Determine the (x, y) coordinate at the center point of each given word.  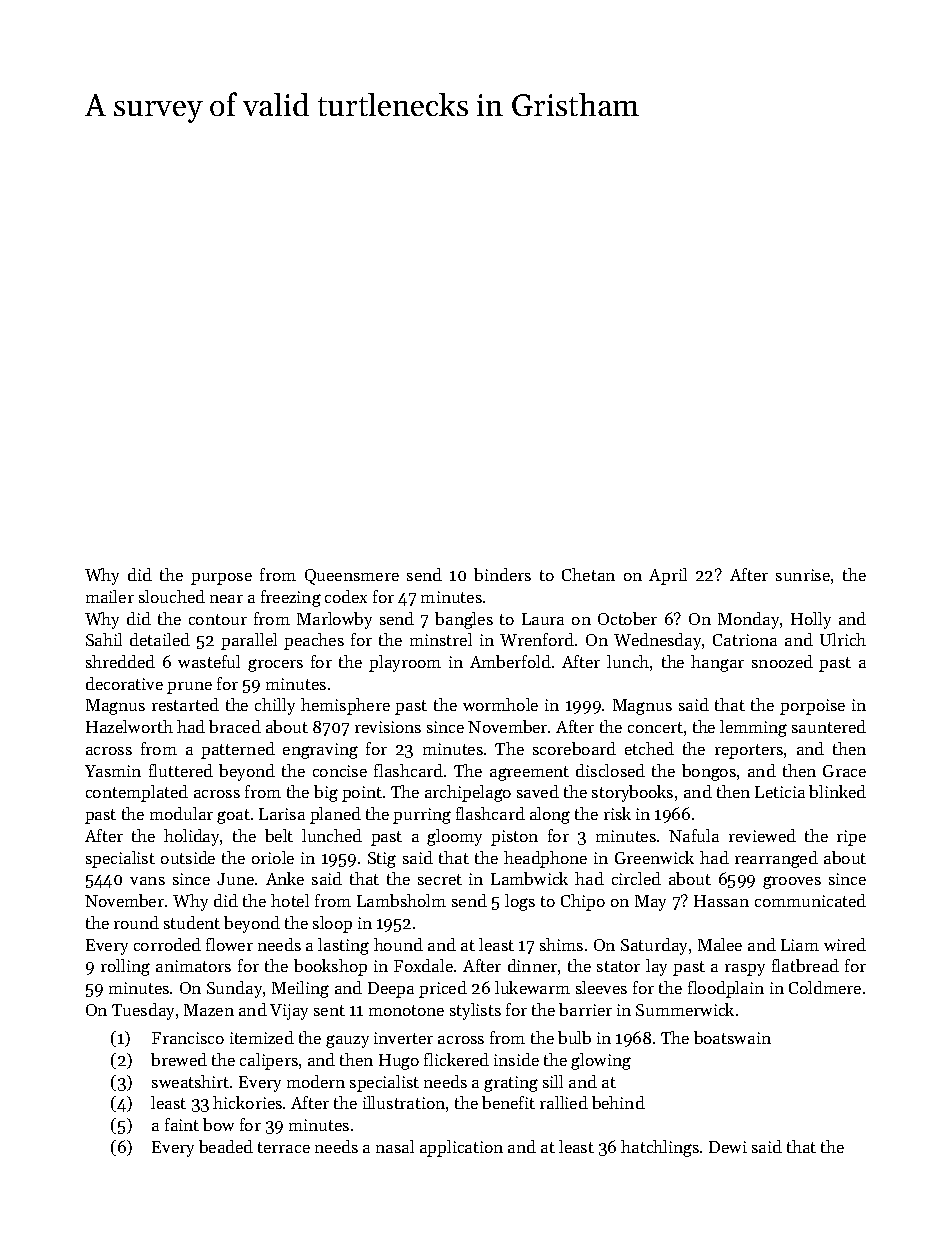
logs (520, 902)
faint (182, 1124)
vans (147, 881)
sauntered (829, 726)
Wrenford (537, 639)
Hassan (721, 901)
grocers (275, 665)
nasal (395, 1146)
